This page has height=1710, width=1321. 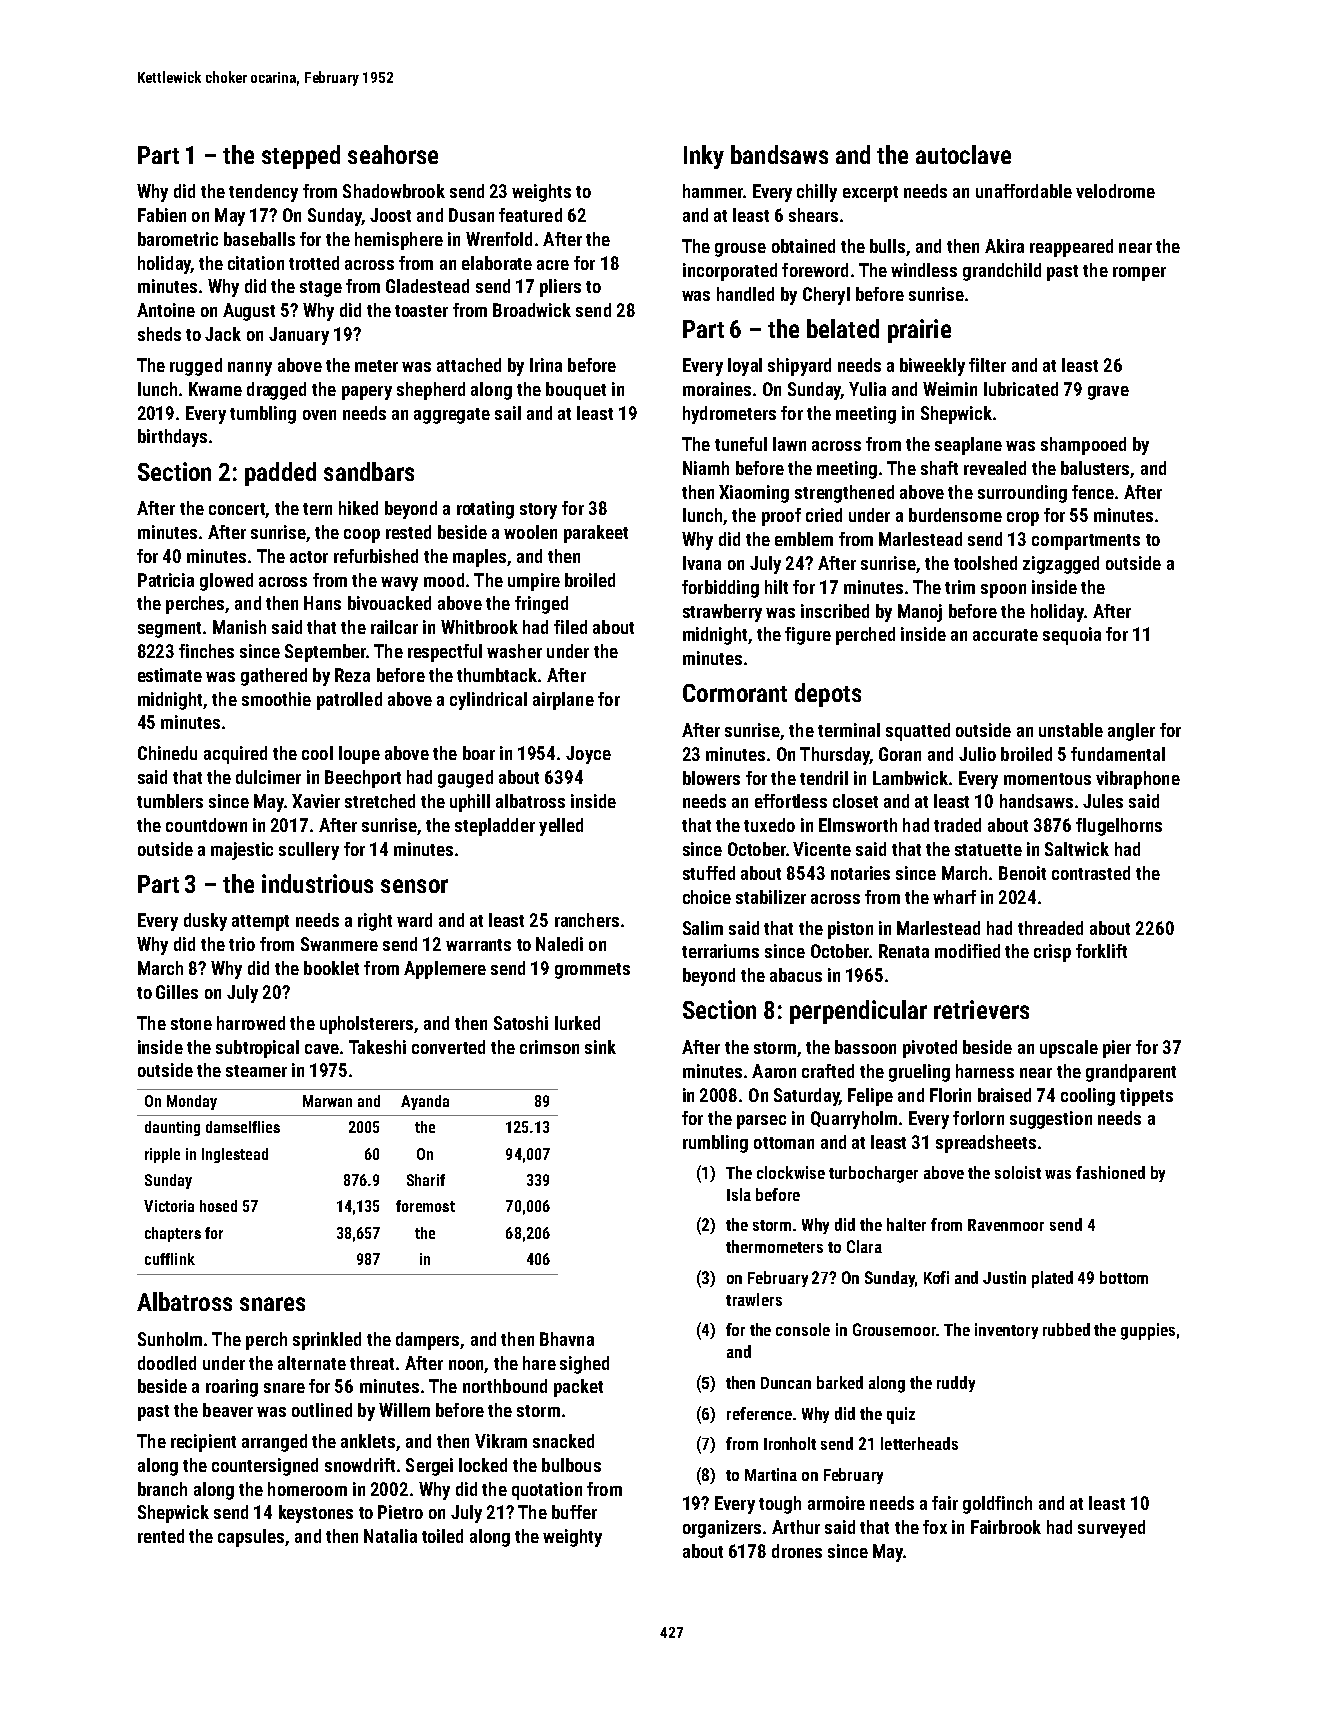 I want to click on Jack, so click(x=223, y=334).
